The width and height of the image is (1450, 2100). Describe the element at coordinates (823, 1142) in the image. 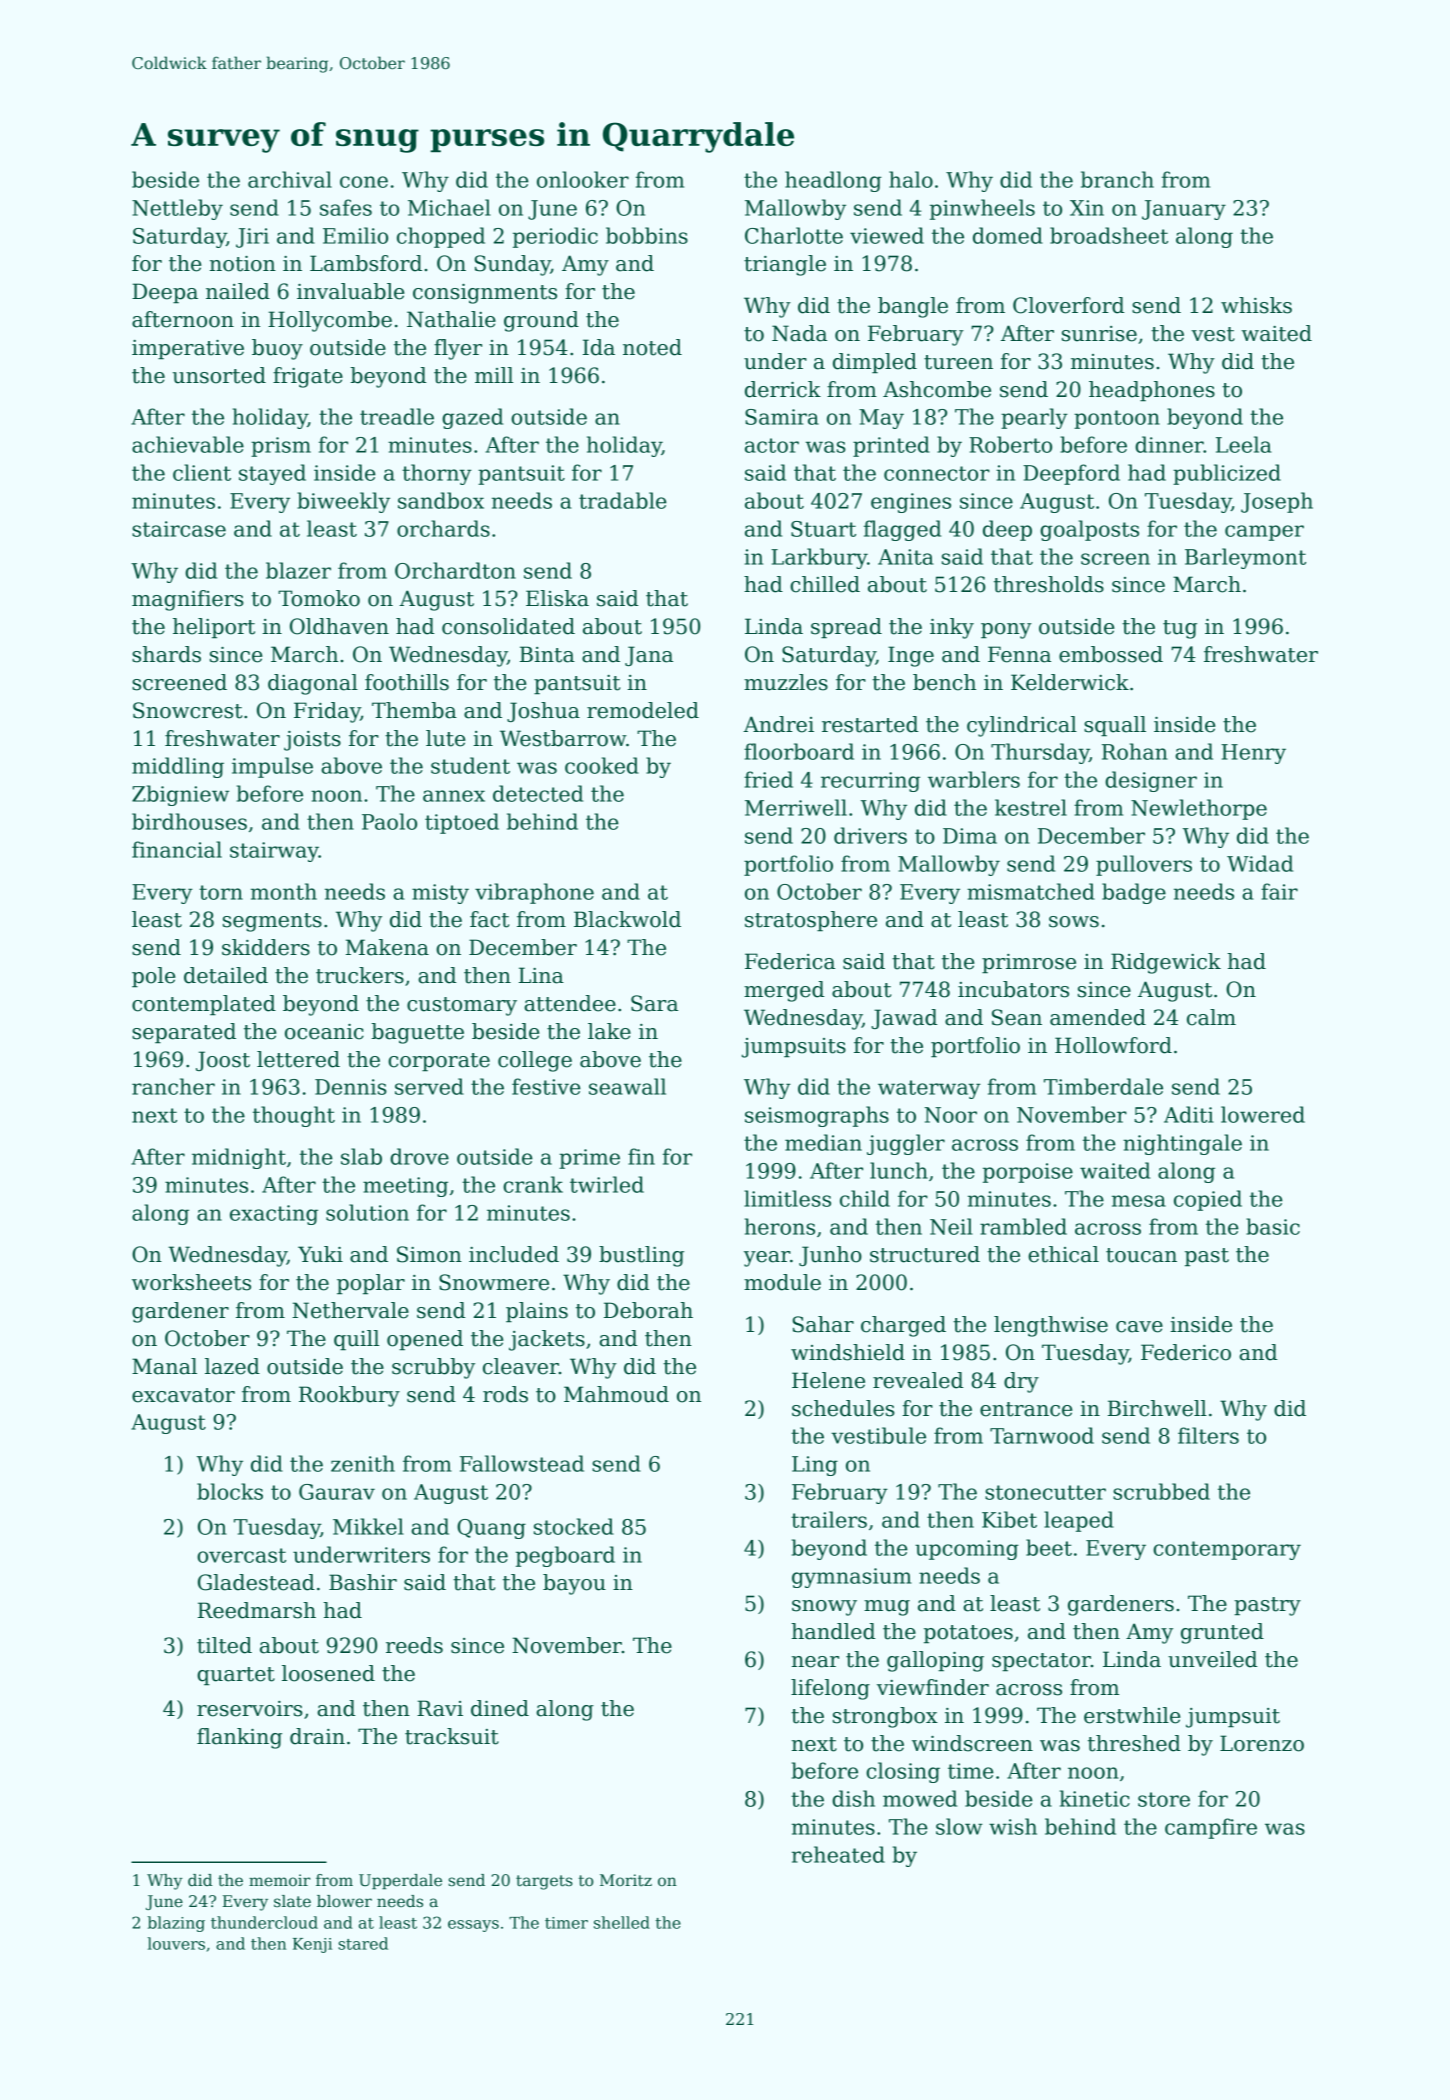

I see `median` at that location.
